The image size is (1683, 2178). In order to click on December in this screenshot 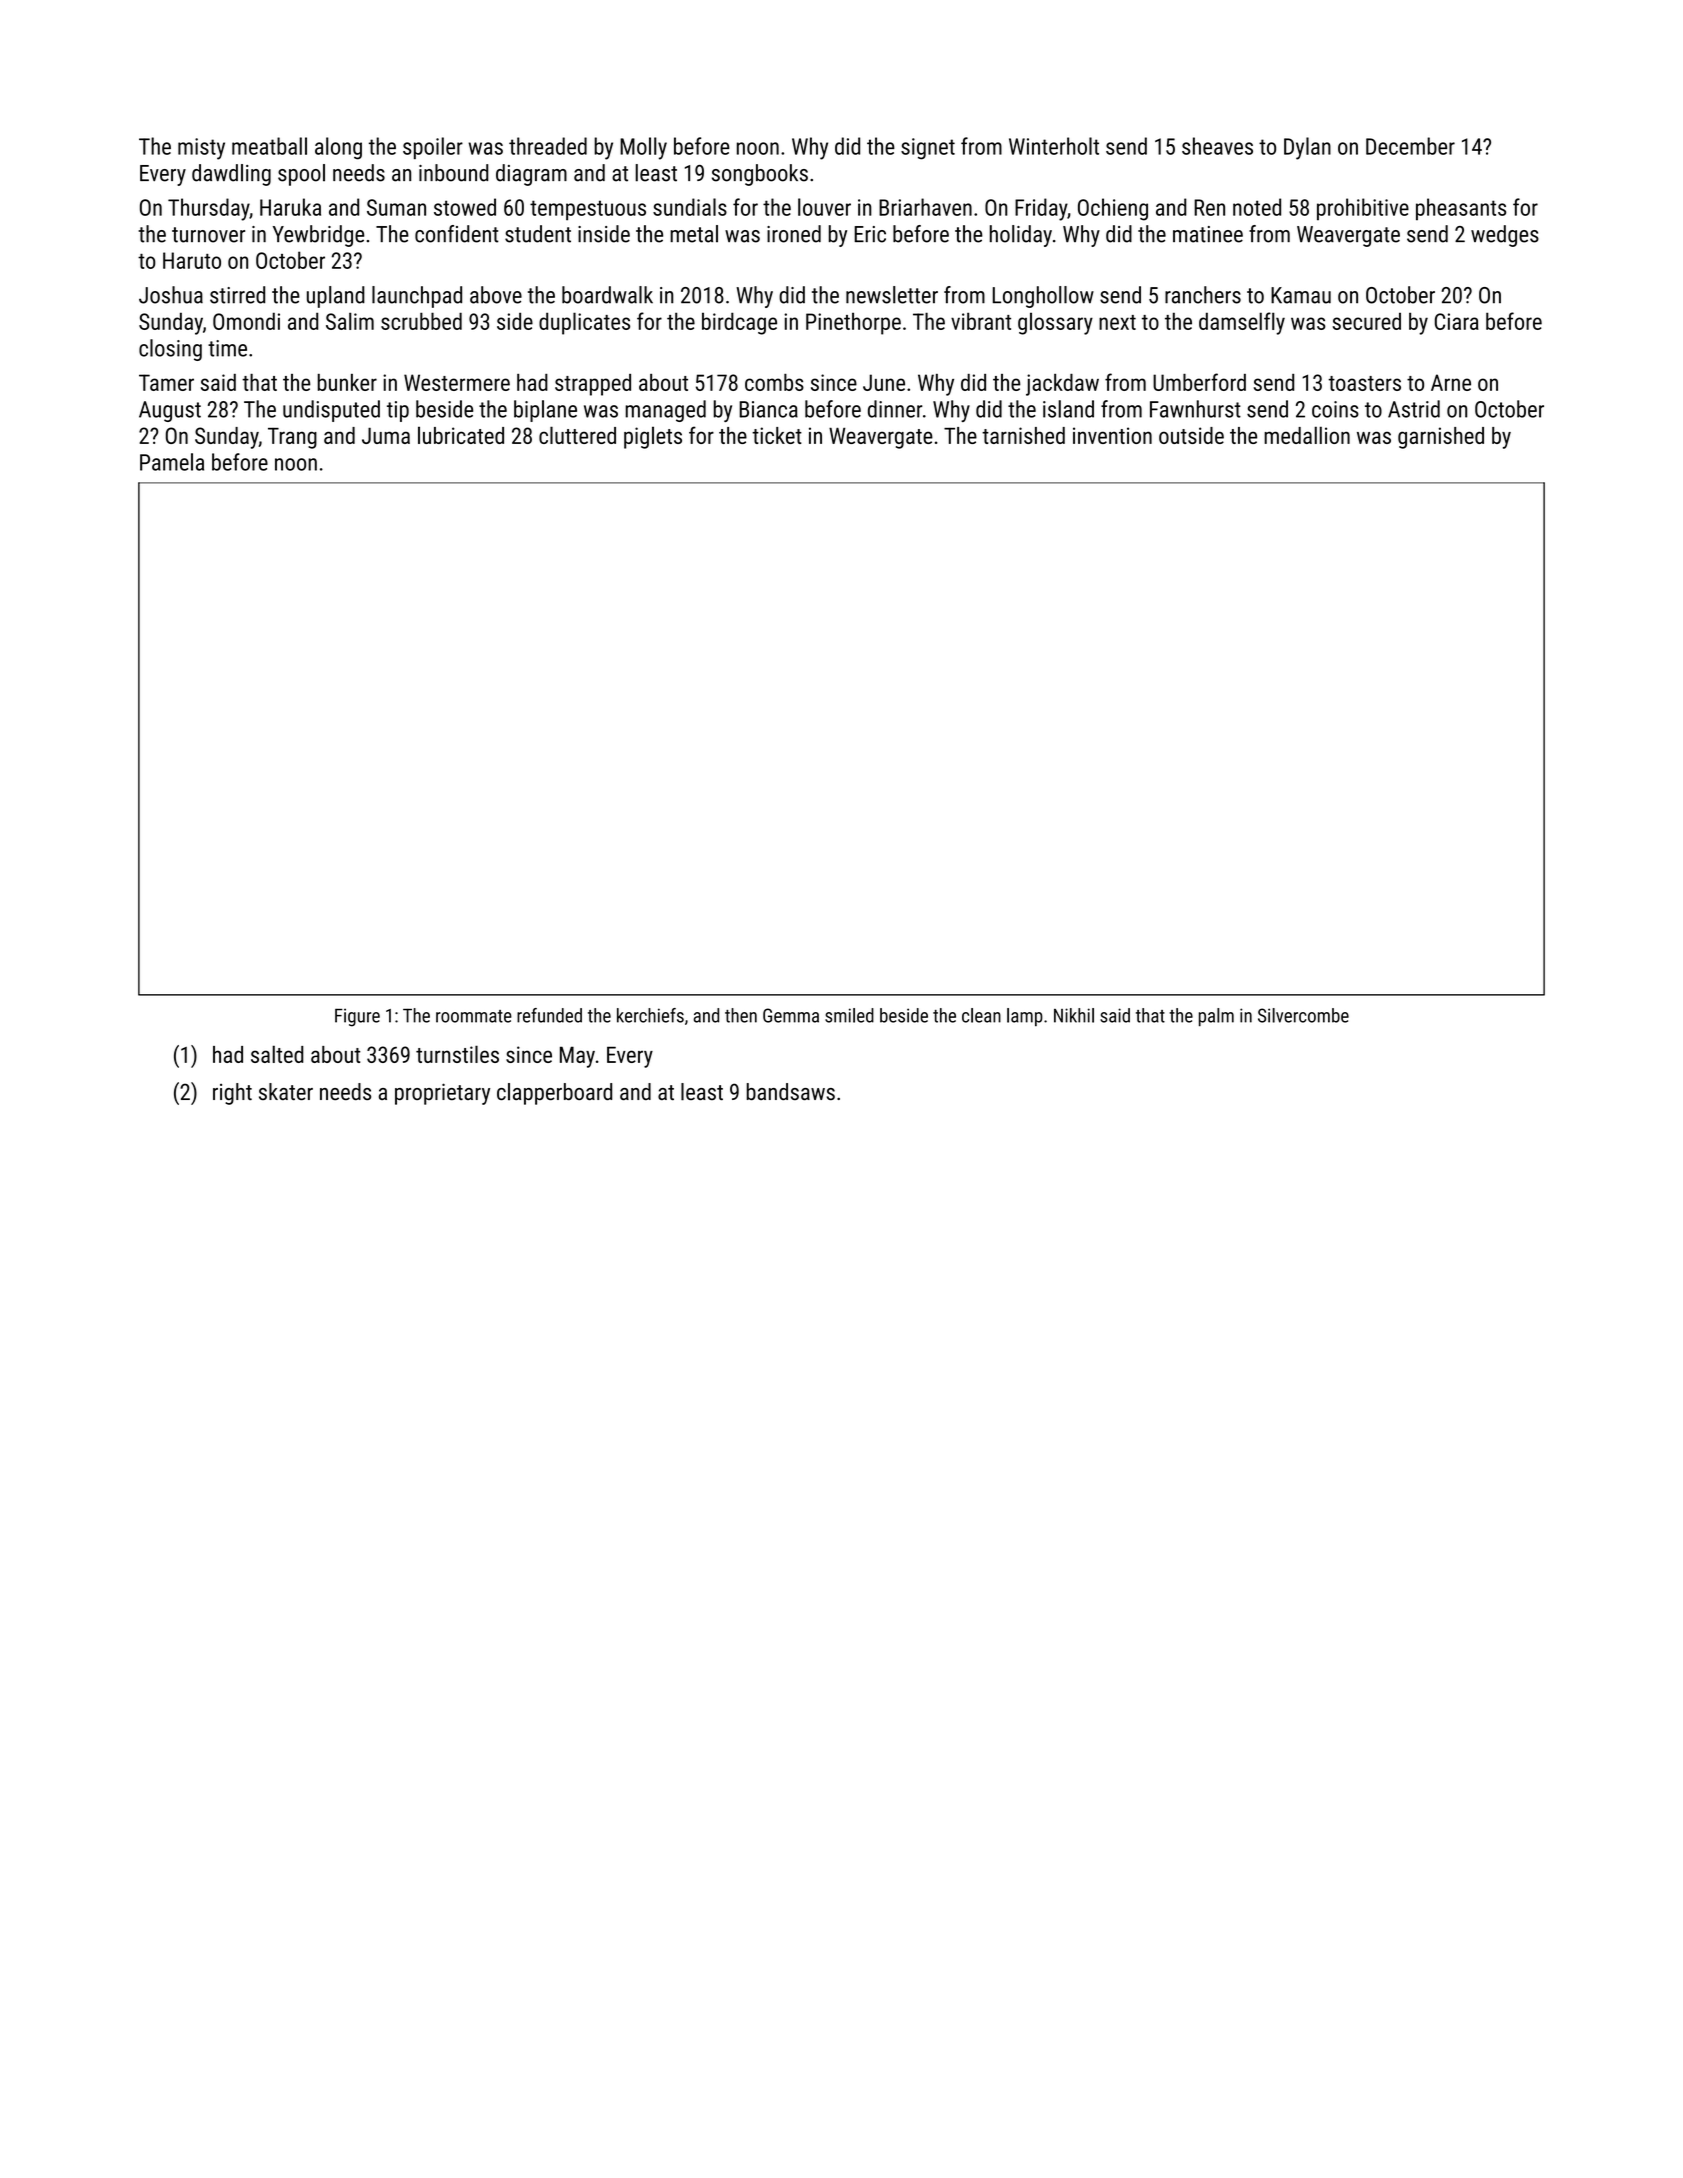, I will do `click(1410, 146)`.
